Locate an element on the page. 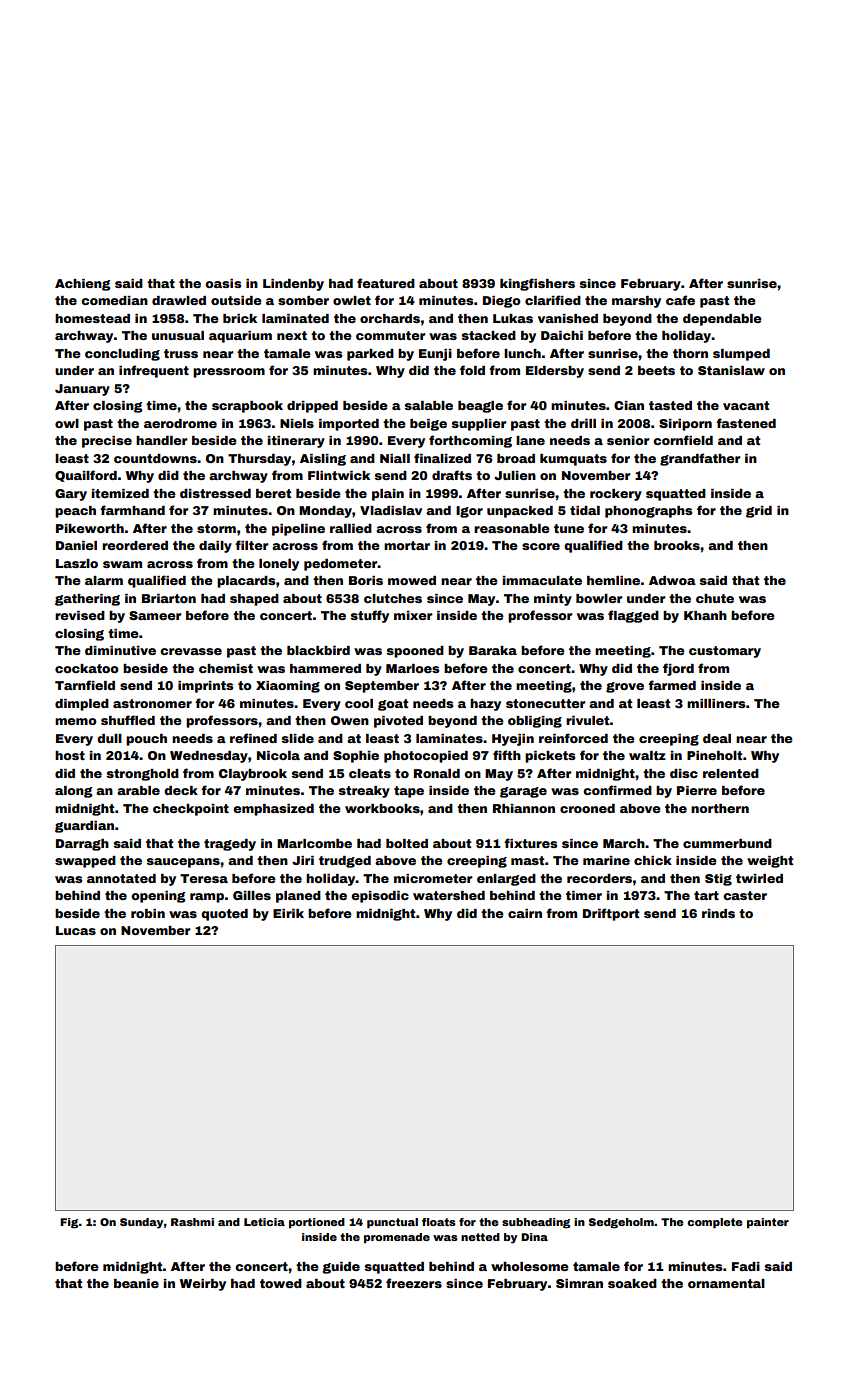 Image resolution: width=849 pixels, height=1400 pixels. slumped is located at coordinates (741, 355).
